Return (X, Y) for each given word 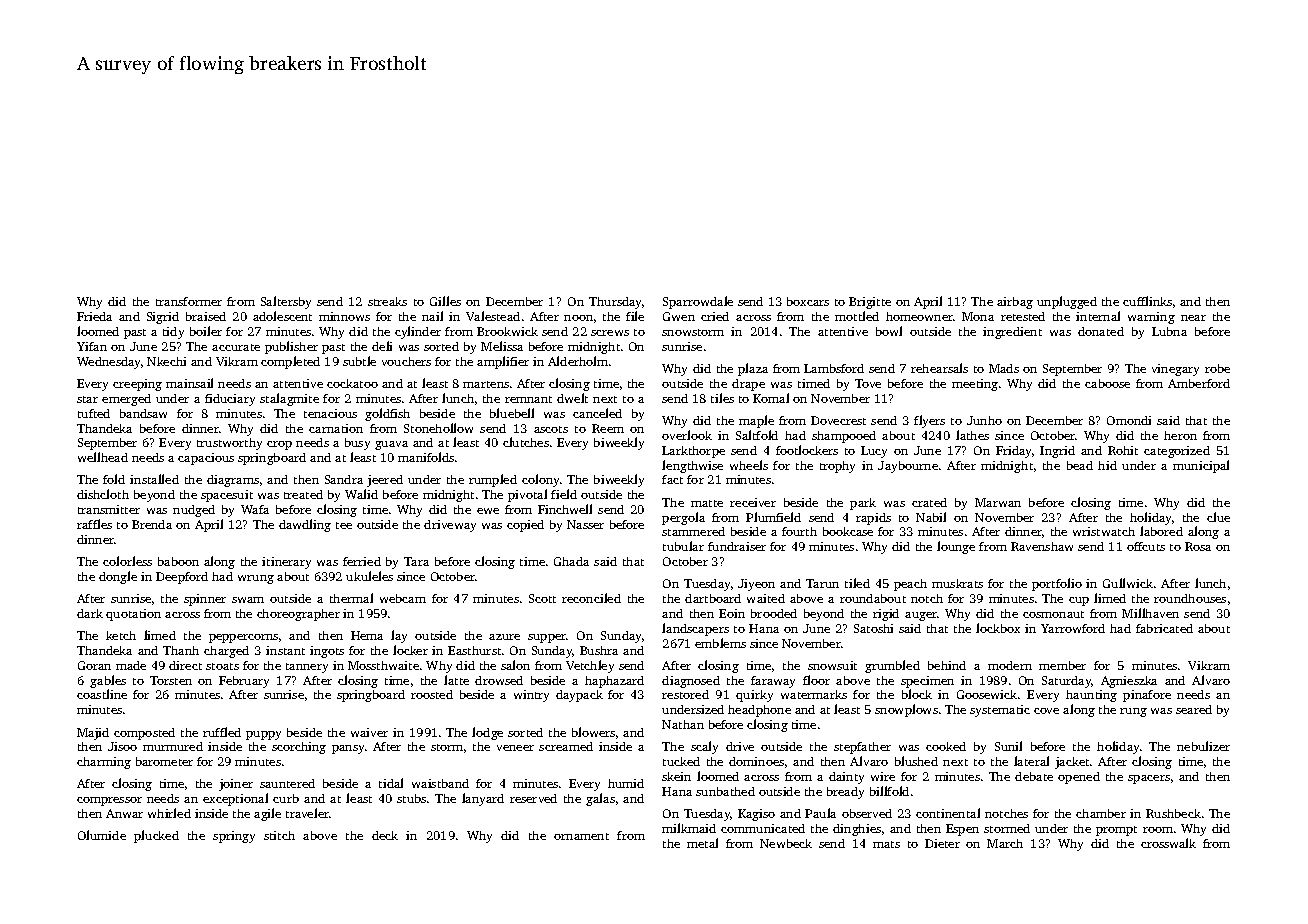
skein (676, 776)
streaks (387, 301)
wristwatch (1104, 531)
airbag (1015, 303)
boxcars (808, 301)
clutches (526, 442)
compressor (109, 801)
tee (344, 525)
